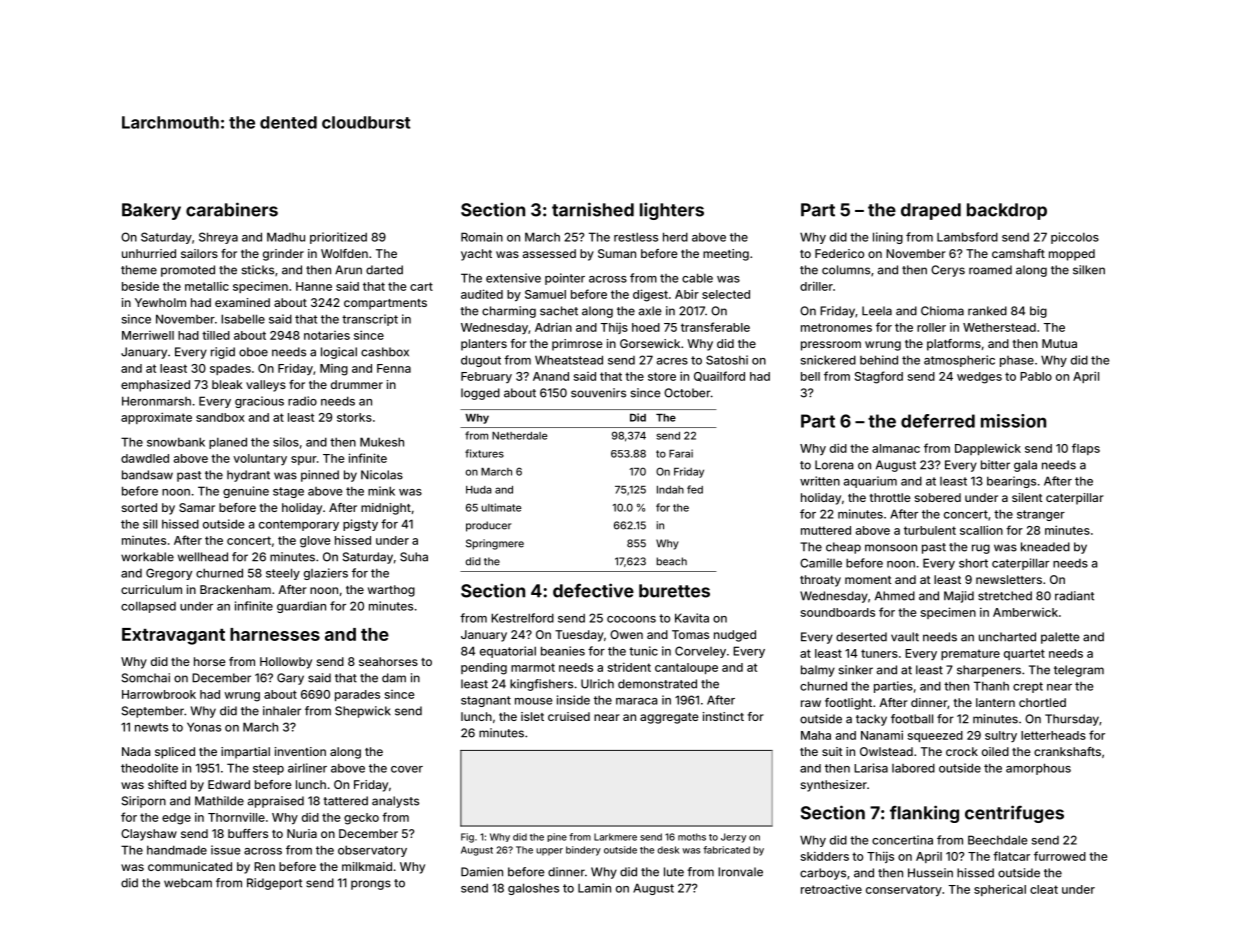 The width and height of the image is (1233, 952). Describe the element at coordinates (839, 253) in the image. I see `Federico` at that location.
